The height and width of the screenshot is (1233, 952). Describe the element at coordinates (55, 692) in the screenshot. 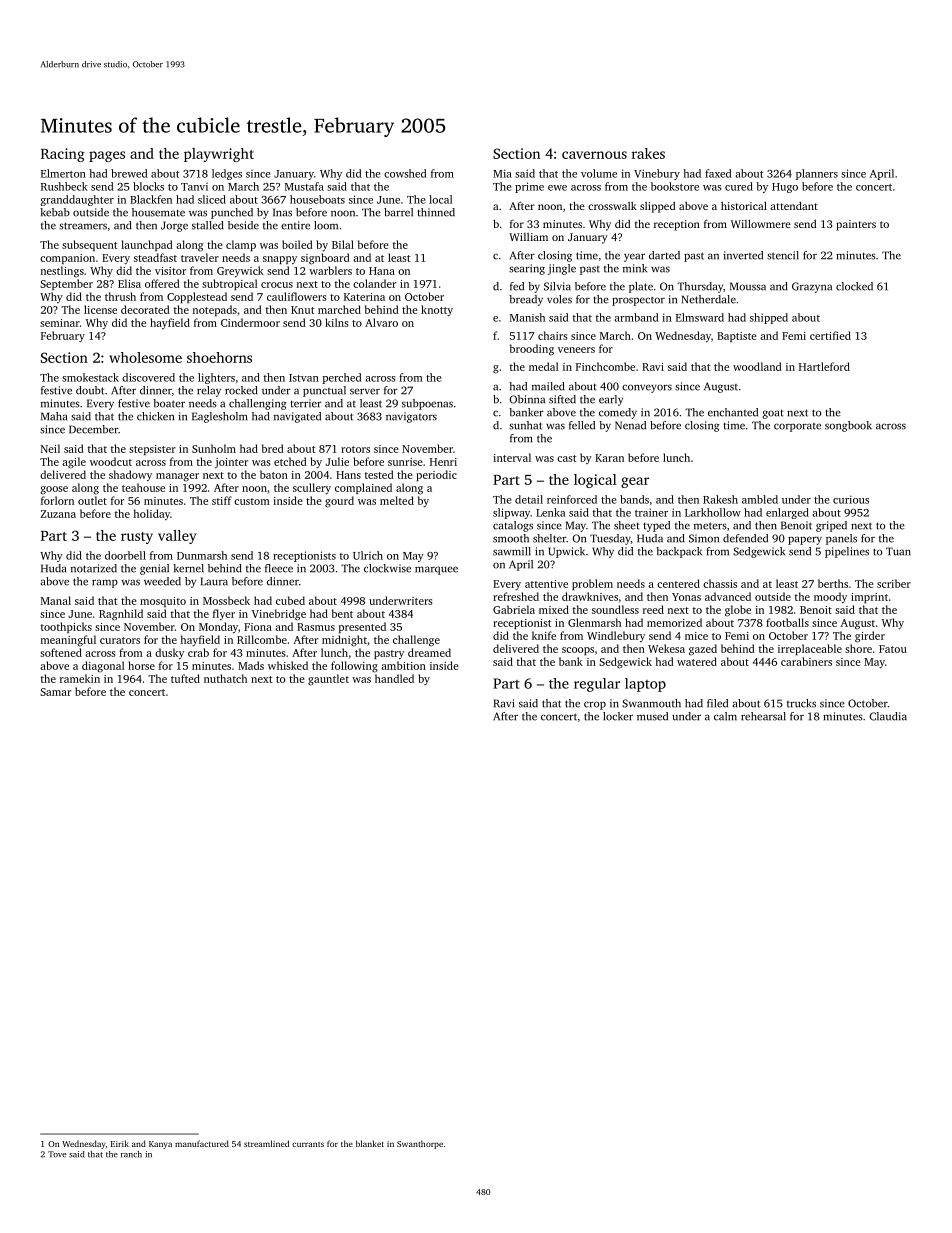

I see `Samar` at that location.
